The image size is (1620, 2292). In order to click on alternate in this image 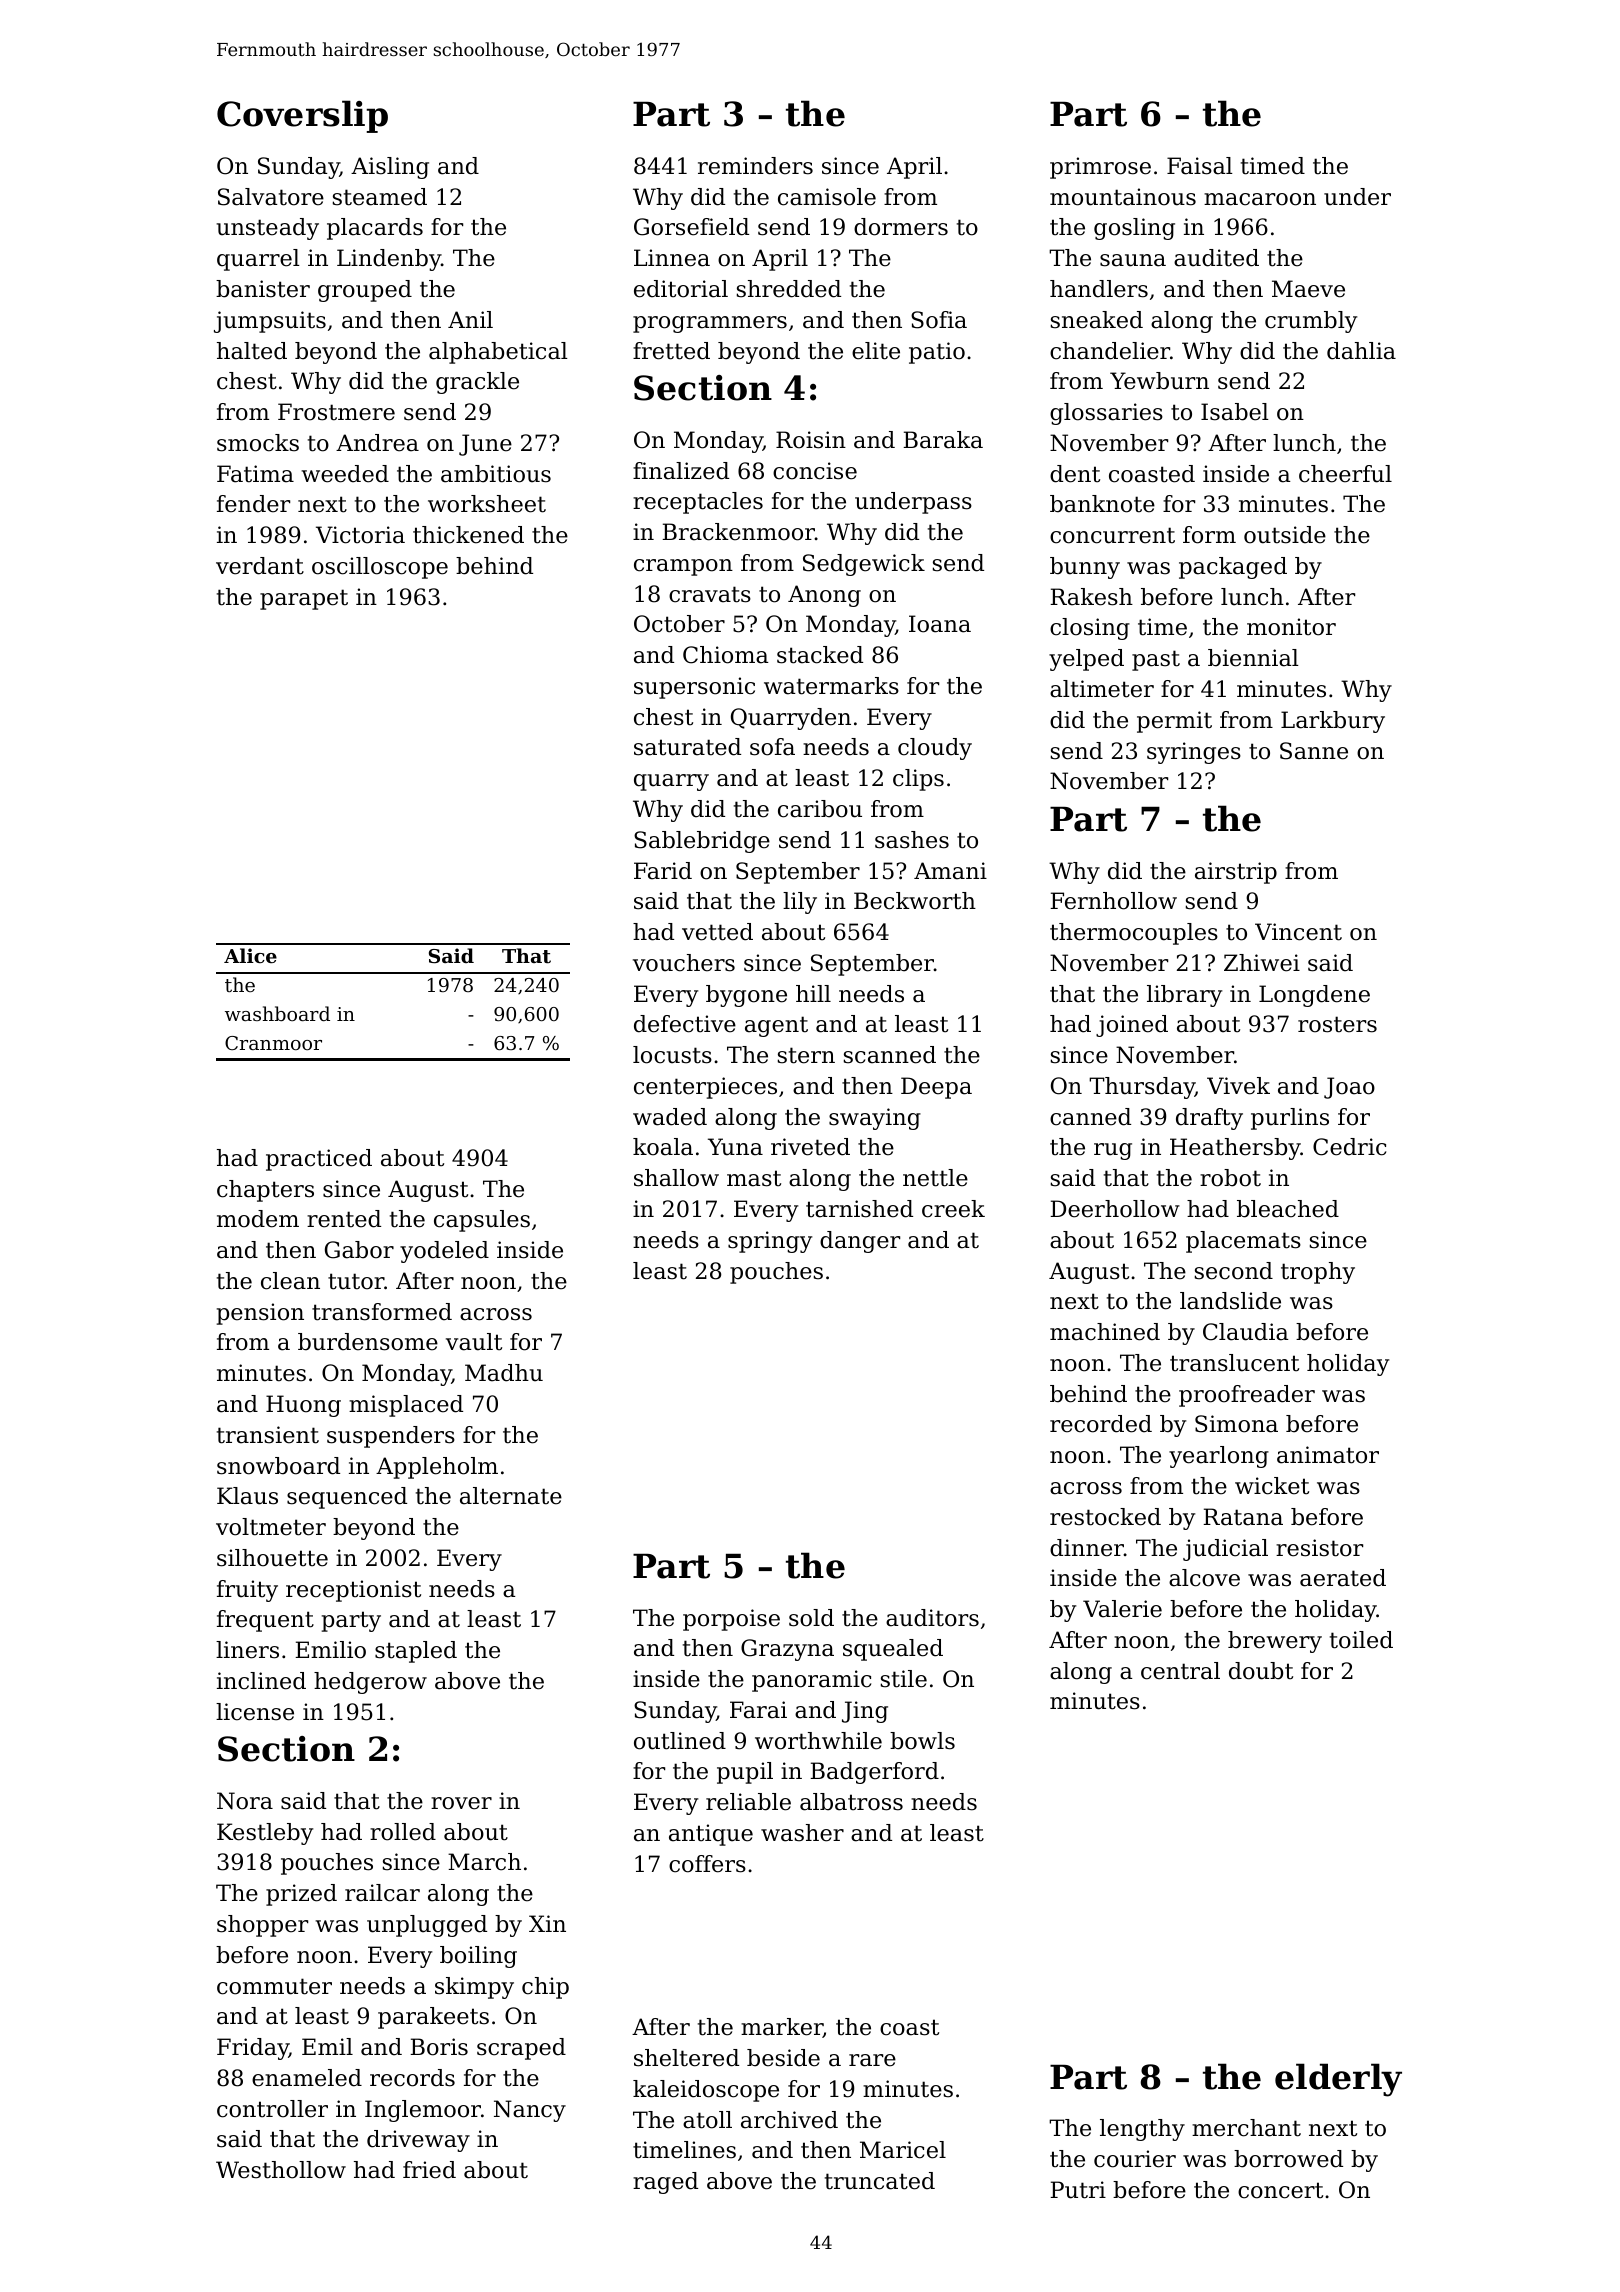, I will do `click(511, 1496)`.
